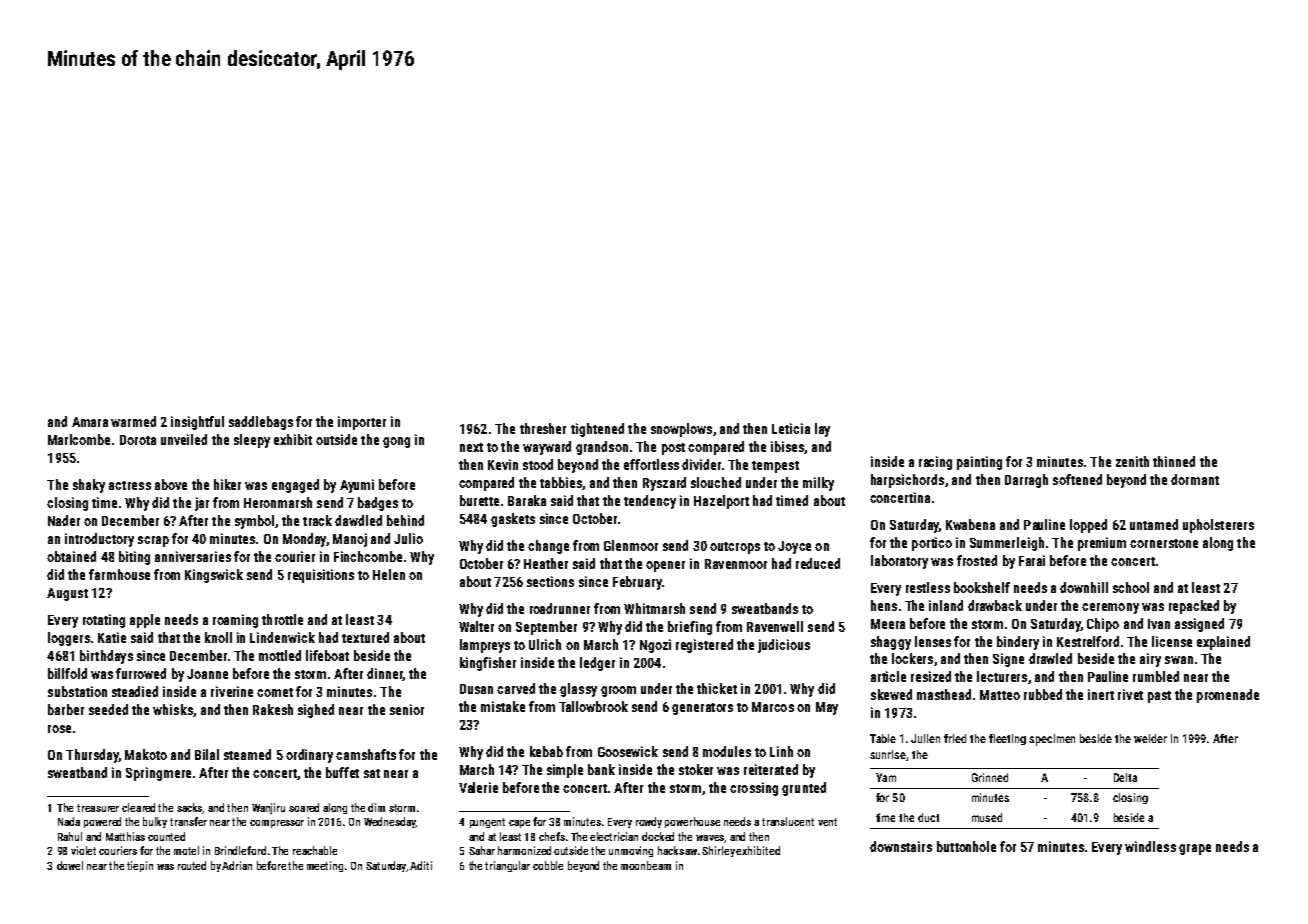 The image size is (1308, 924). Describe the element at coordinates (822, 430) in the page. I see `lay` at that location.
